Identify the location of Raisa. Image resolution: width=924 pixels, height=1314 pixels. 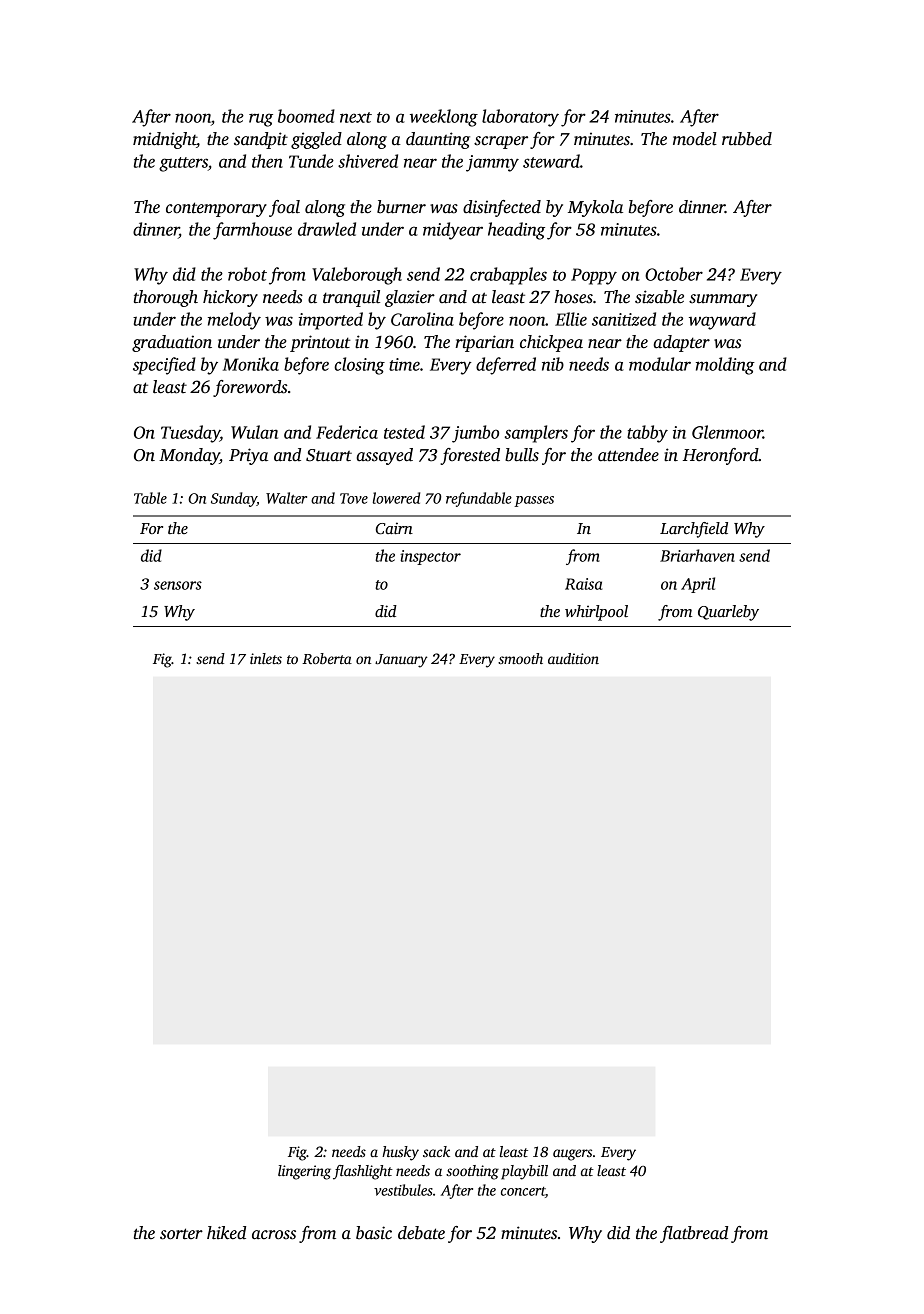
(583, 584).
